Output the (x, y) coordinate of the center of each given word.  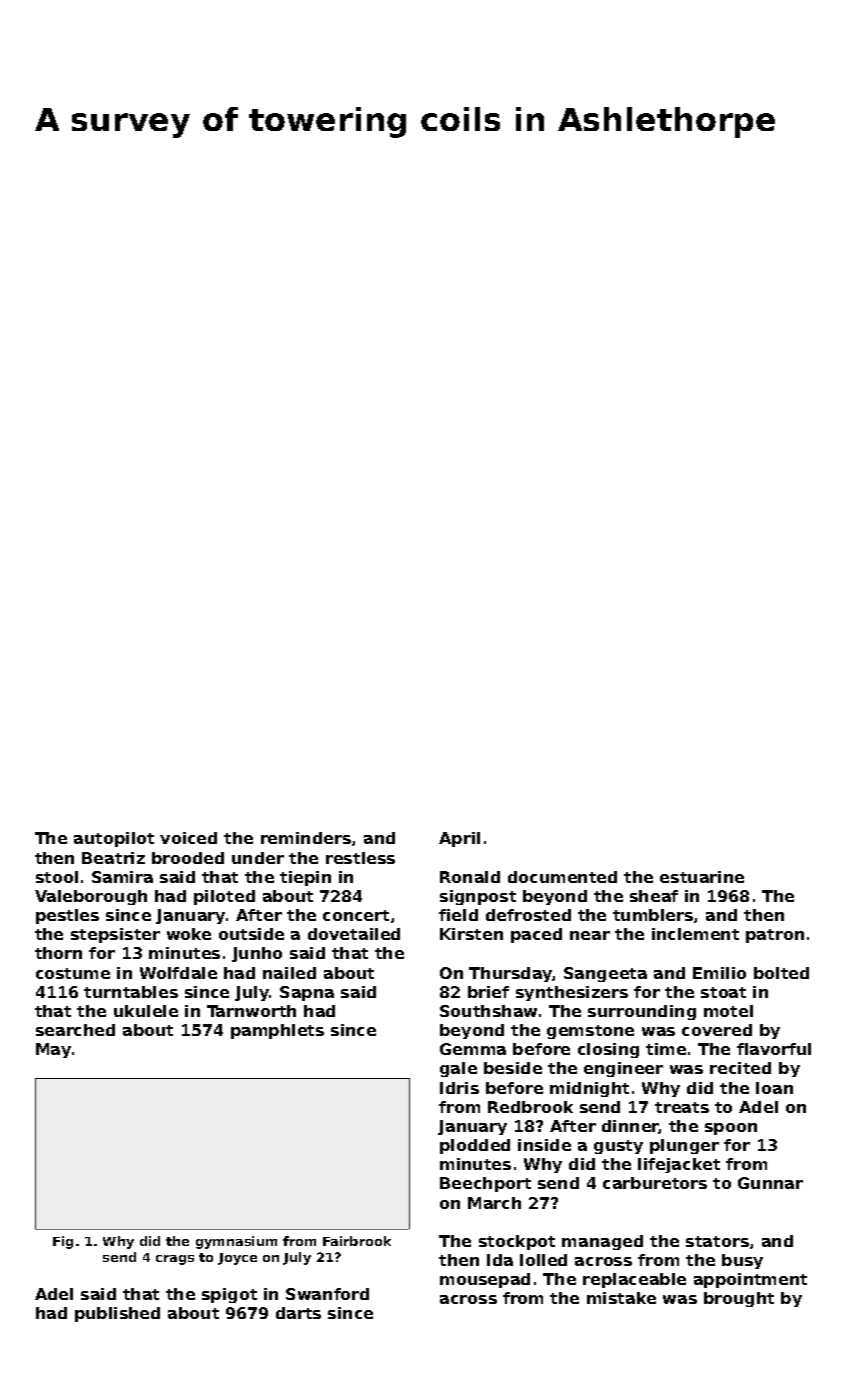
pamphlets (277, 1031)
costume (73, 973)
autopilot (114, 839)
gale (458, 1069)
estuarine (702, 877)
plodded (475, 1146)
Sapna (307, 993)
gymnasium (236, 1242)
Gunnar (770, 1183)
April (459, 839)
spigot (229, 1295)
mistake (621, 1298)
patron (775, 936)
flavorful (774, 1049)
